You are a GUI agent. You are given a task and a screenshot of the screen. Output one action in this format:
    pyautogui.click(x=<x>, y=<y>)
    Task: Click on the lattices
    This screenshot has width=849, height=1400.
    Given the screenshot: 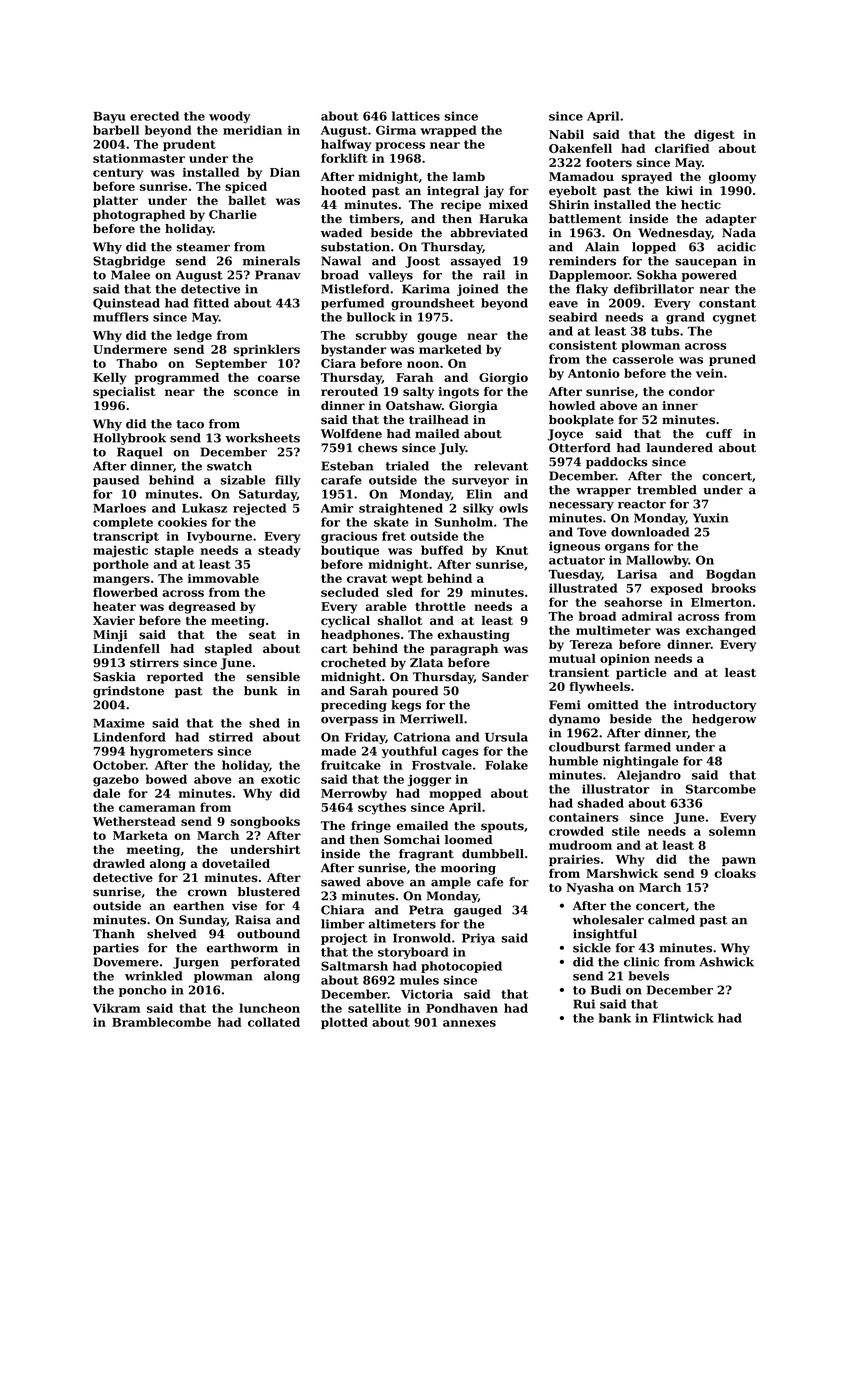 What is the action you would take?
    pyautogui.click(x=416, y=116)
